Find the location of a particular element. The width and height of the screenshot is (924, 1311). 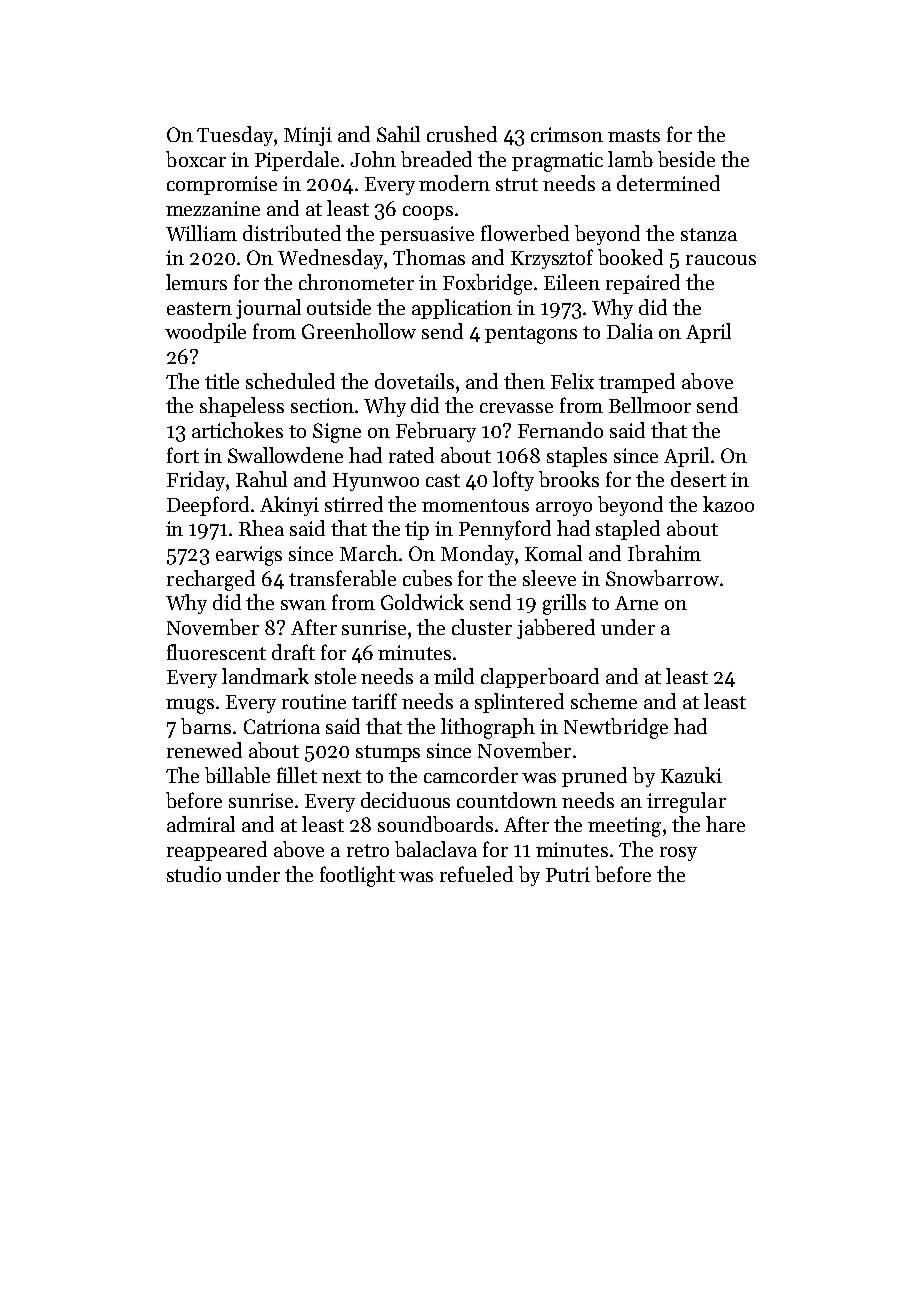

Hyunwoo is located at coordinates (376, 482).
